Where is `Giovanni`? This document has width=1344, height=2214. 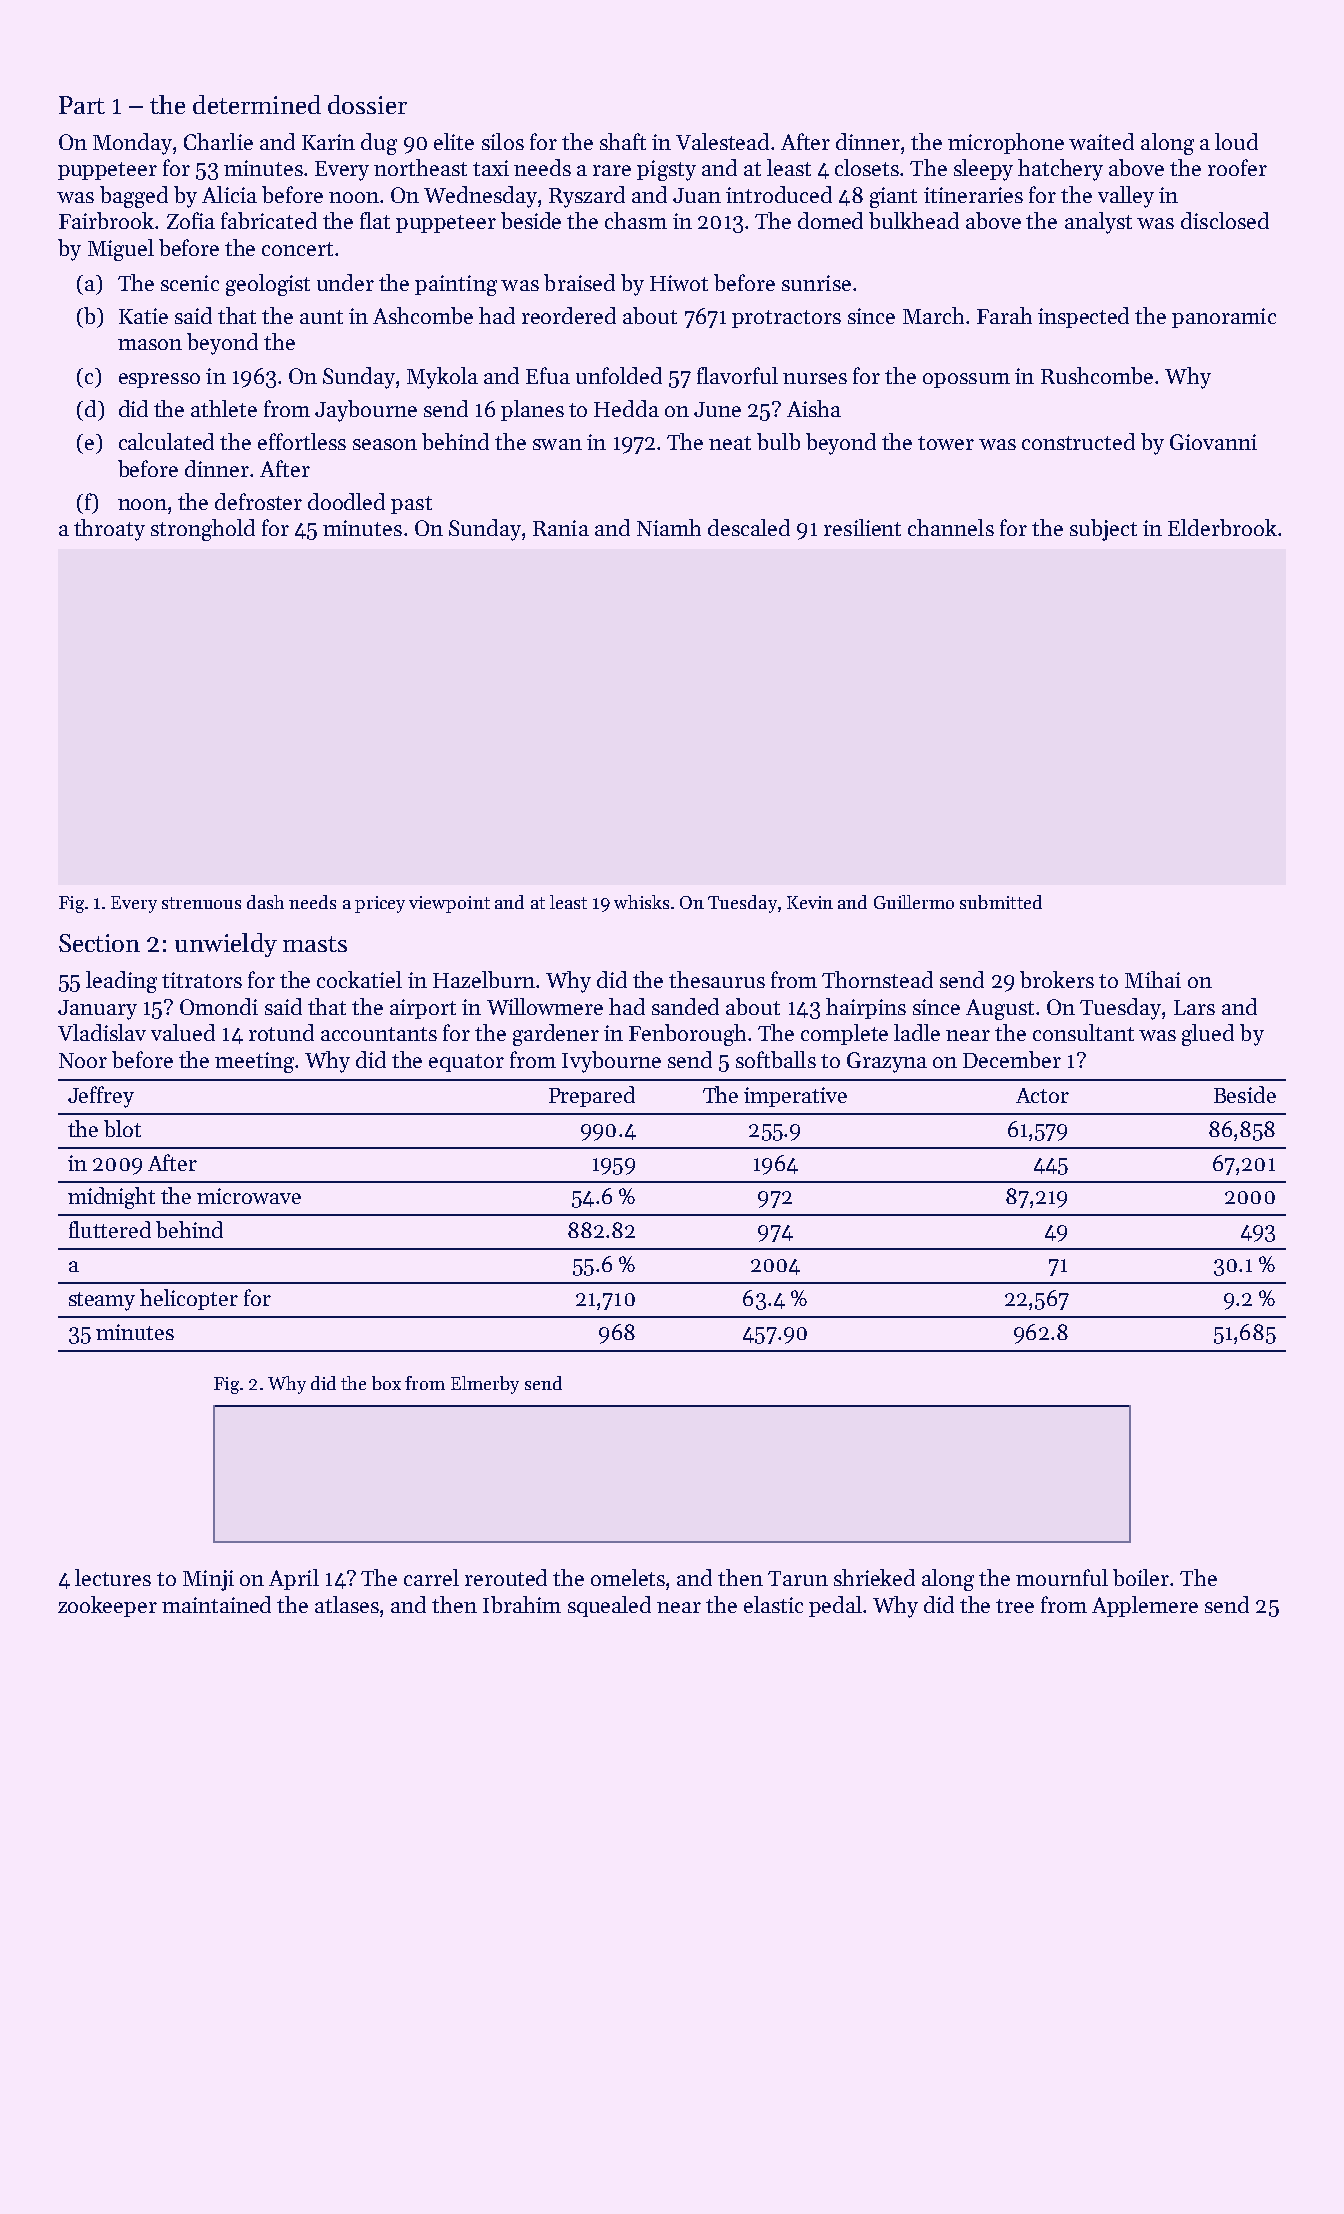 Giovanni is located at coordinates (1213, 442).
